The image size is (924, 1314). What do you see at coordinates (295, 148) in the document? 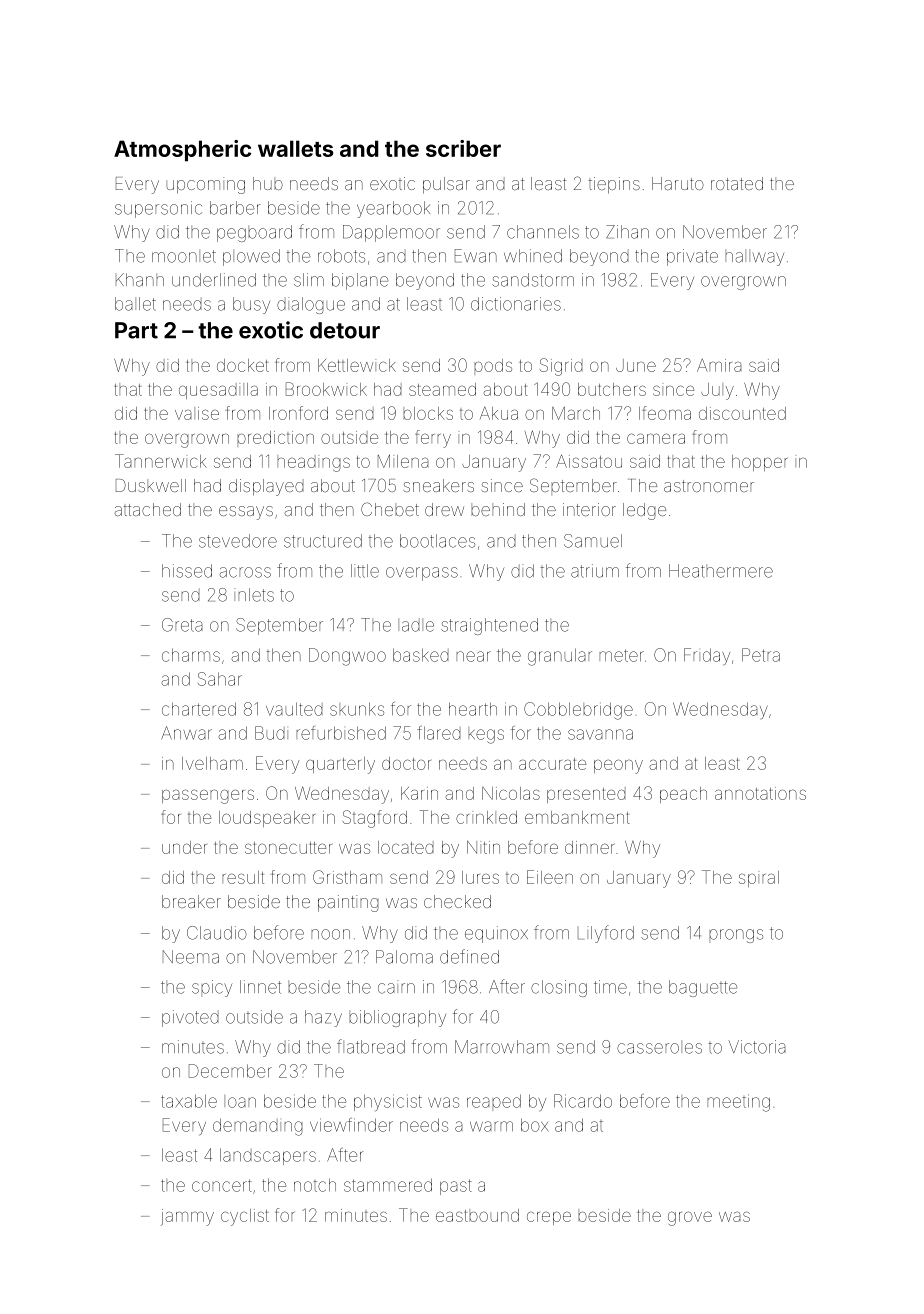
I see `wallets` at bounding box center [295, 148].
